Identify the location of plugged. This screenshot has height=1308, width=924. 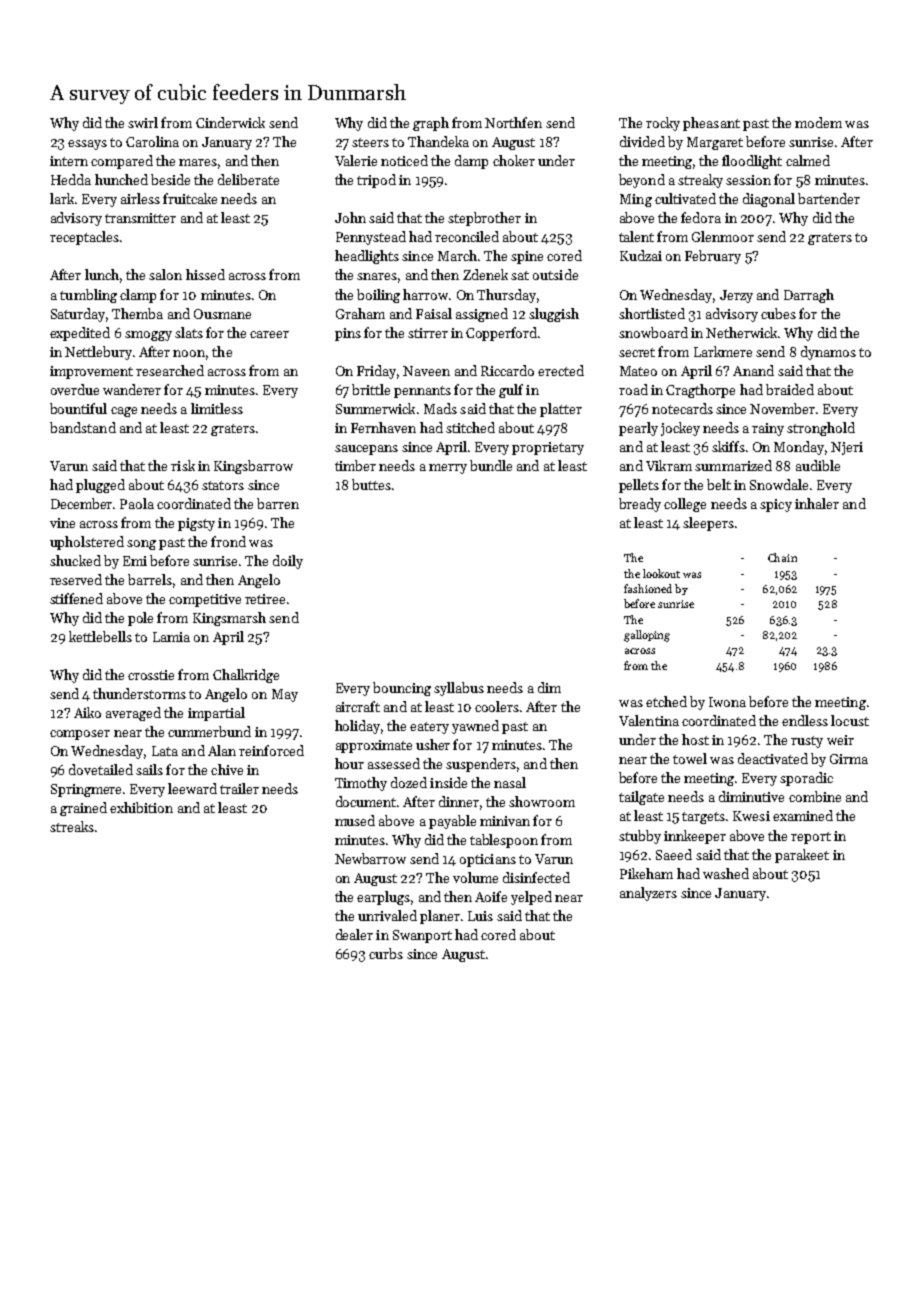
(100, 486).
